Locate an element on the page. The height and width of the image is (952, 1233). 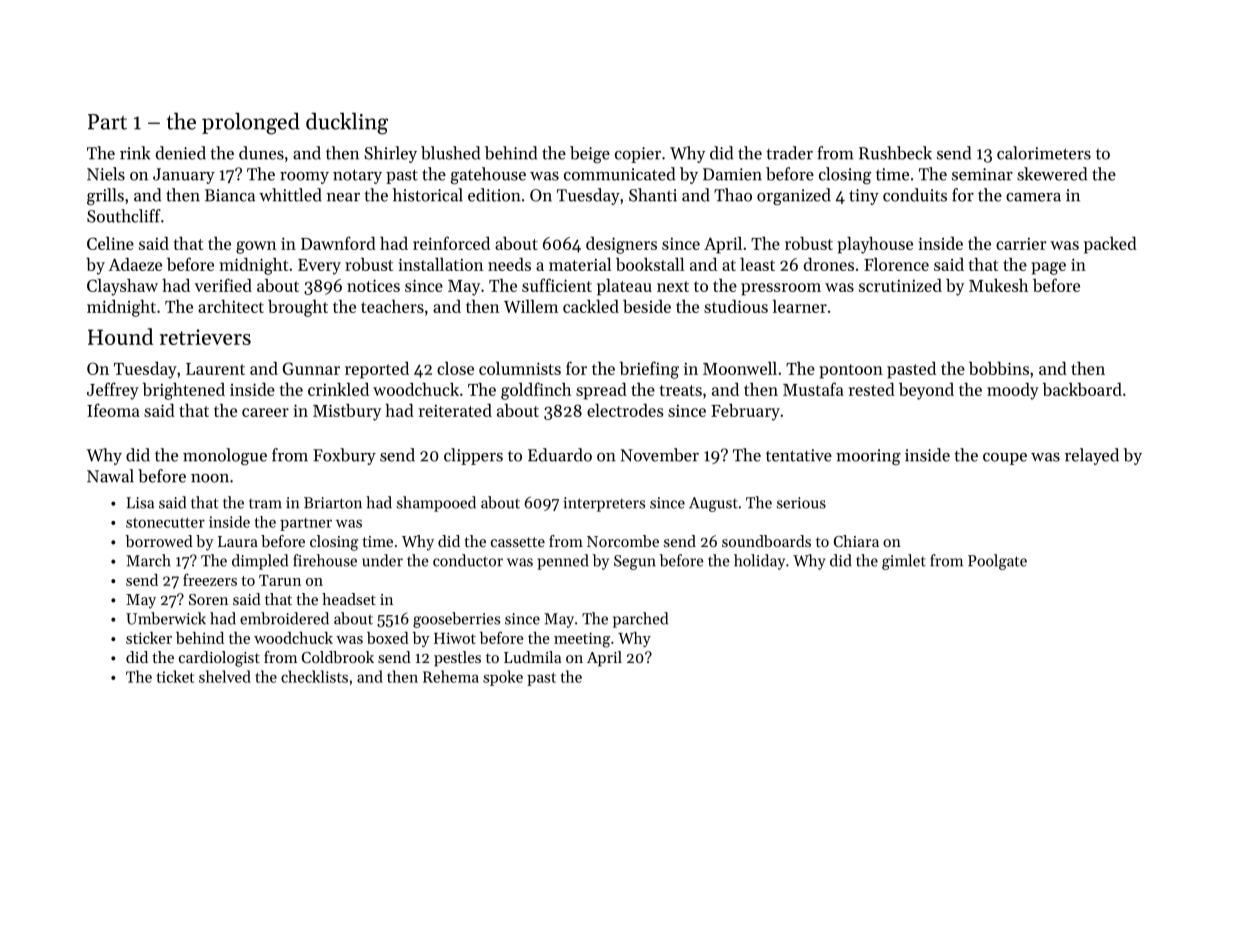
monologue is located at coordinates (225, 456).
